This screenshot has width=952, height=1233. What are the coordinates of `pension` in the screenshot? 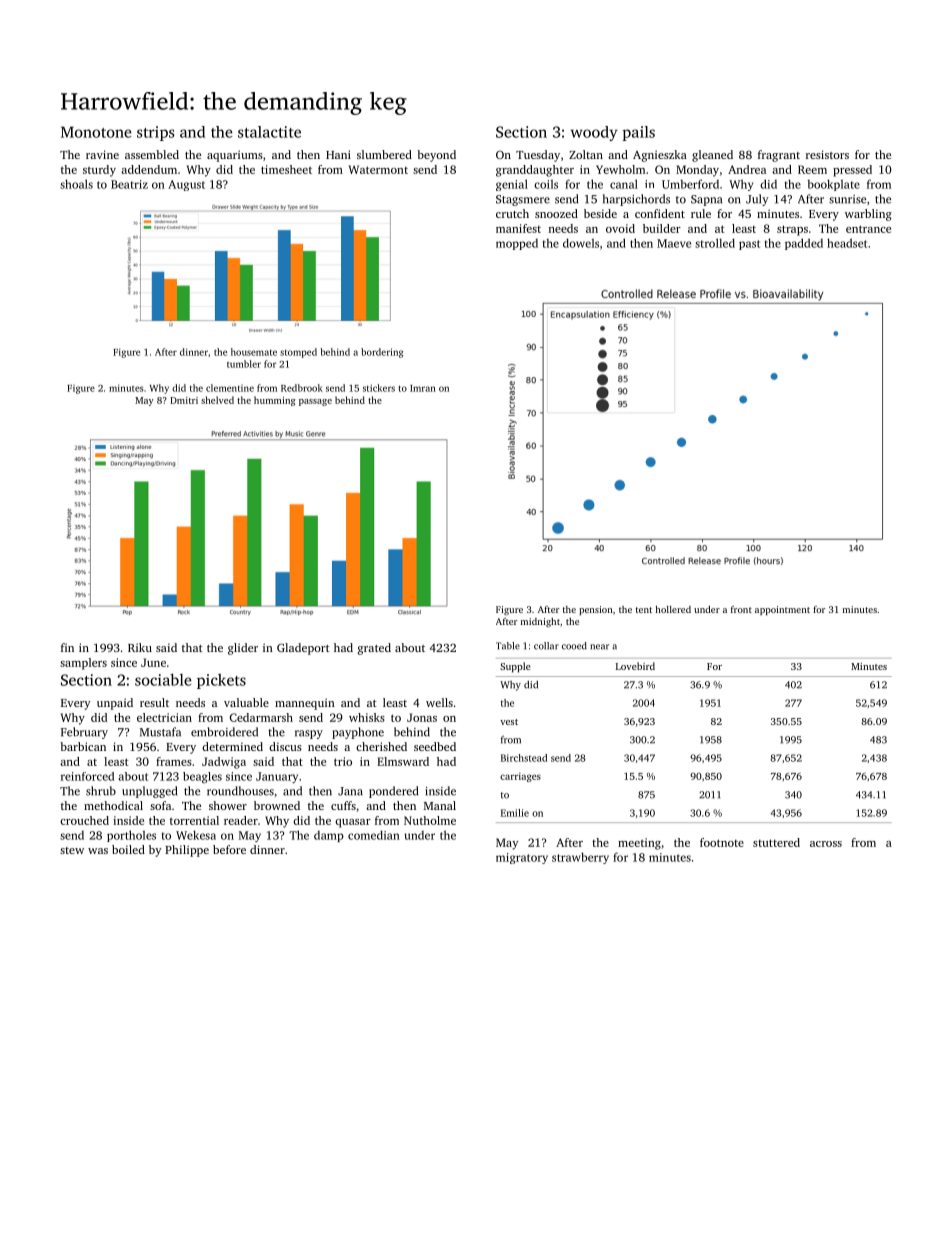 It's located at (596, 610).
